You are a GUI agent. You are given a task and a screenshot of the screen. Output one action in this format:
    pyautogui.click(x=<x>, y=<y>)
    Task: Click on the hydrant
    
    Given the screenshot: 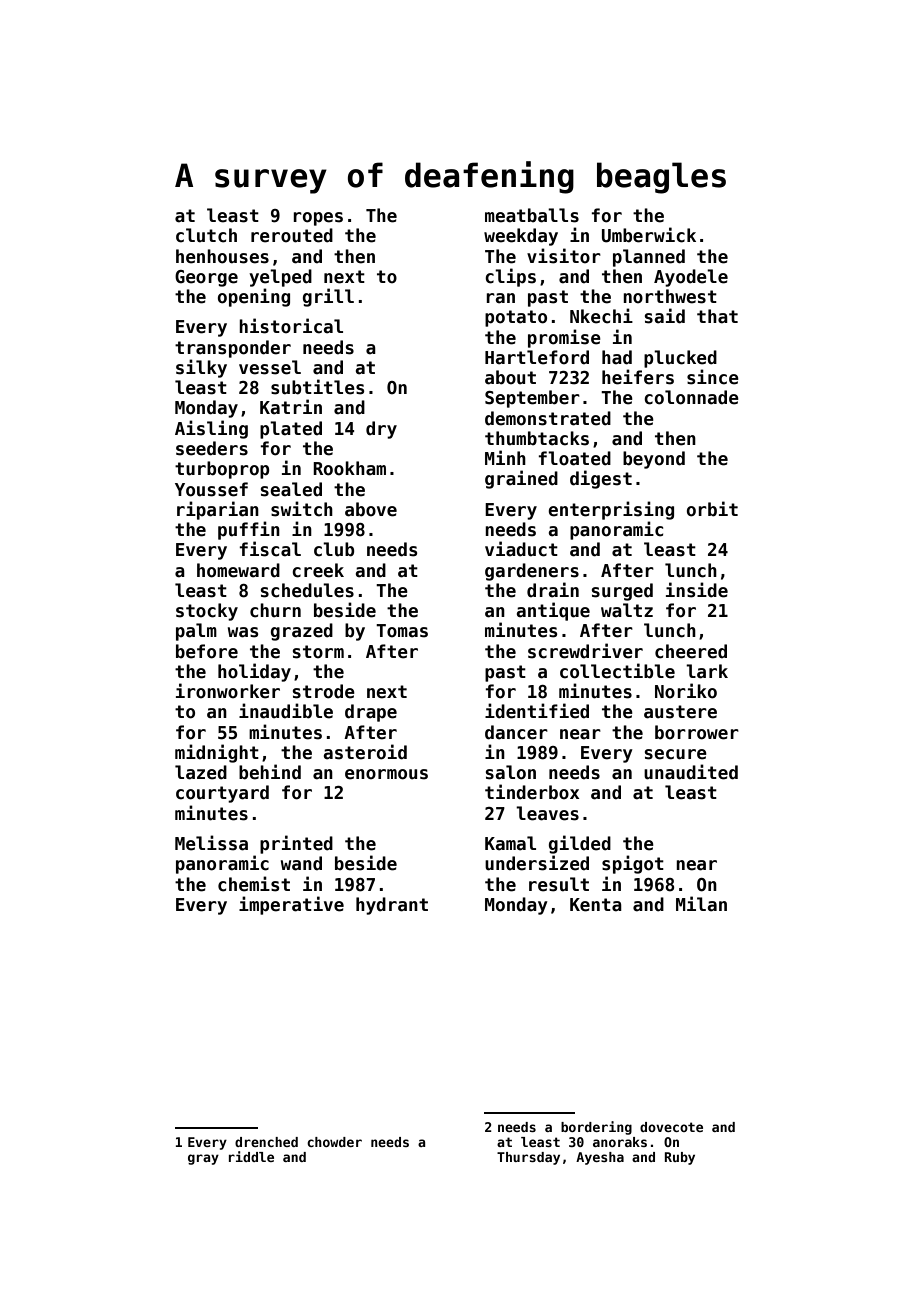 What is the action you would take?
    pyautogui.click(x=392, y=906)
